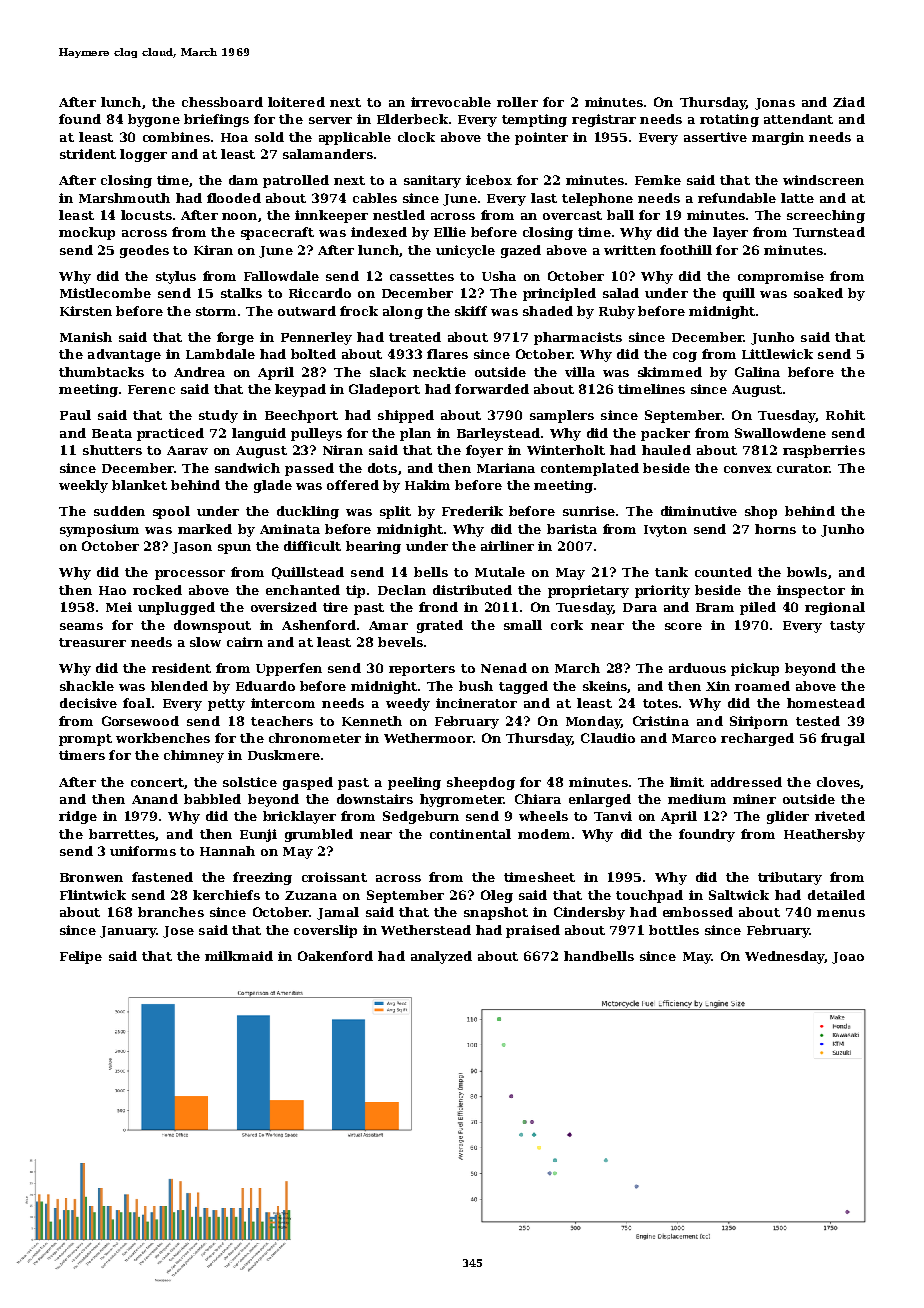  Describe the element at coordinates (658, 180) in the image. I see `Femke` at that location.
